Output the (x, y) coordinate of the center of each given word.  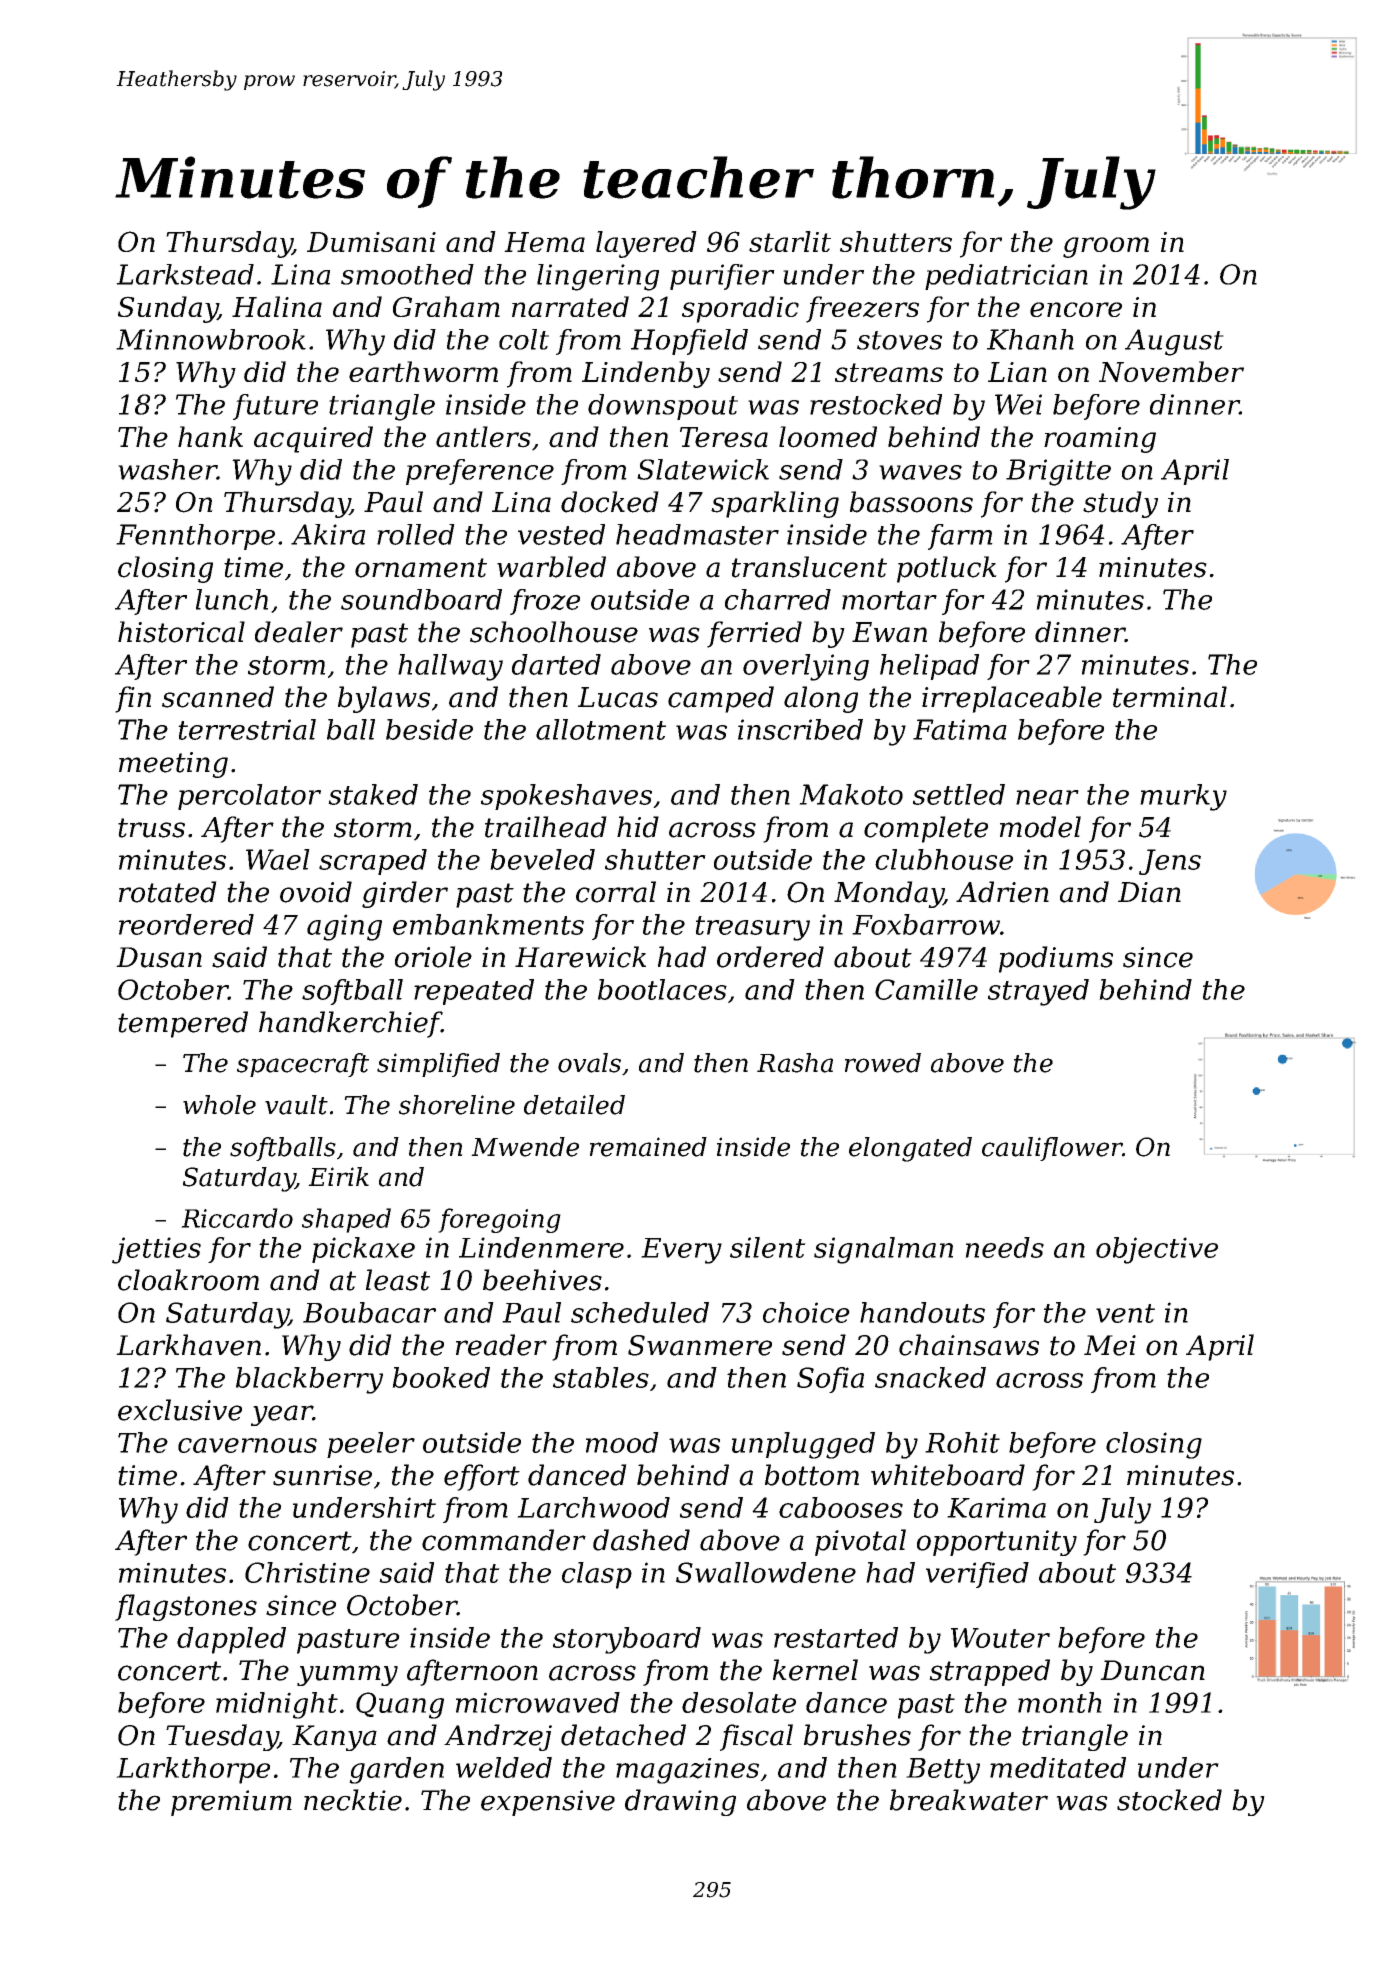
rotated (168, 892)
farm (960, 537)
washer (167, 469)
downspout (663, 407)
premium (231, 1803)
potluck (947, 569)
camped (721, 699)
